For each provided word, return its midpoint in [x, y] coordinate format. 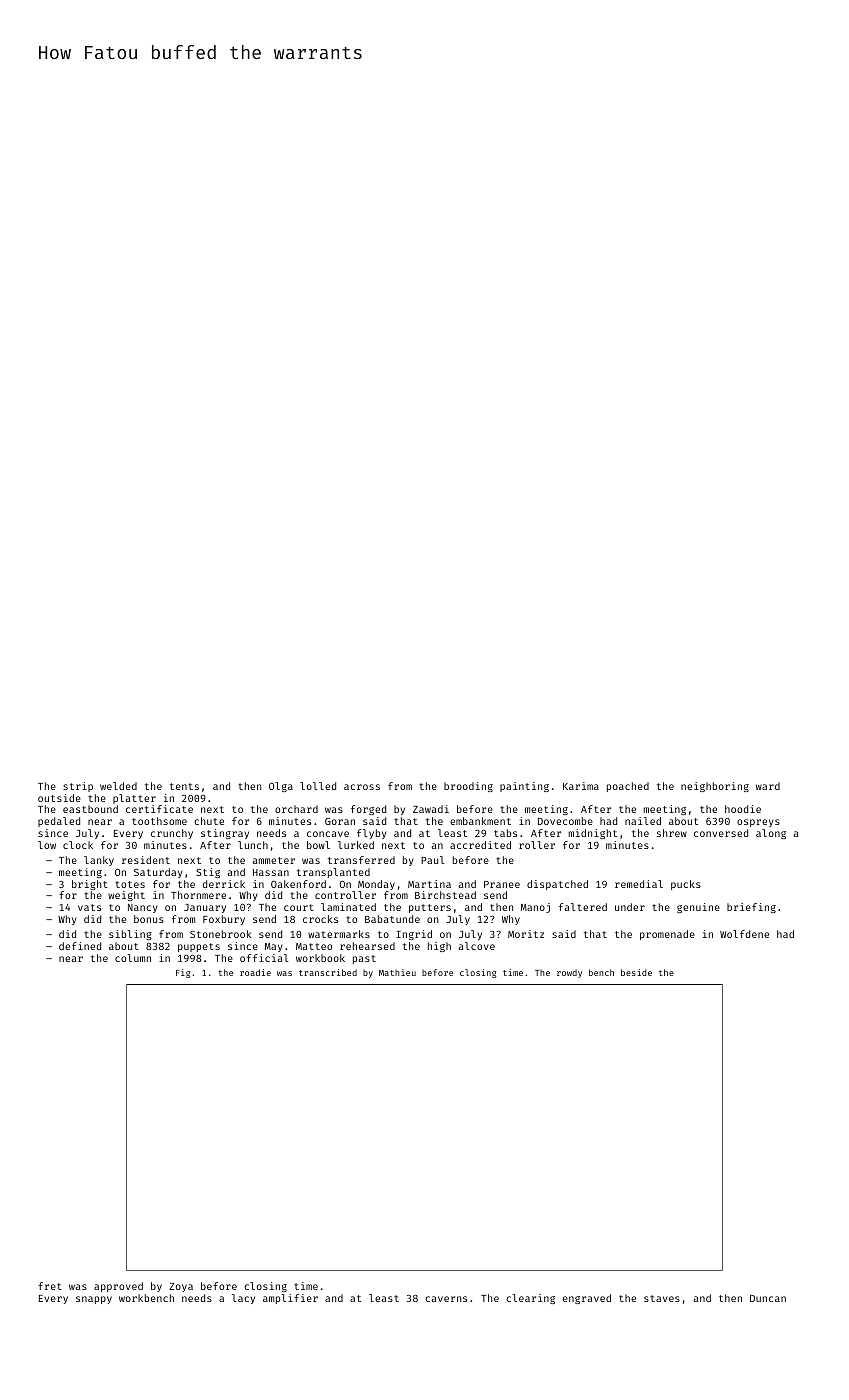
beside [636, 972]
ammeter [274, 860]
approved [118, 1287]
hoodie [743, 809]
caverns [446, 1299]
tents [184, 786]
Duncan [768, 1298]
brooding [468, 787]
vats [89, 907]
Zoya [181, 1287]
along [771, 834]
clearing [530, 1299]
